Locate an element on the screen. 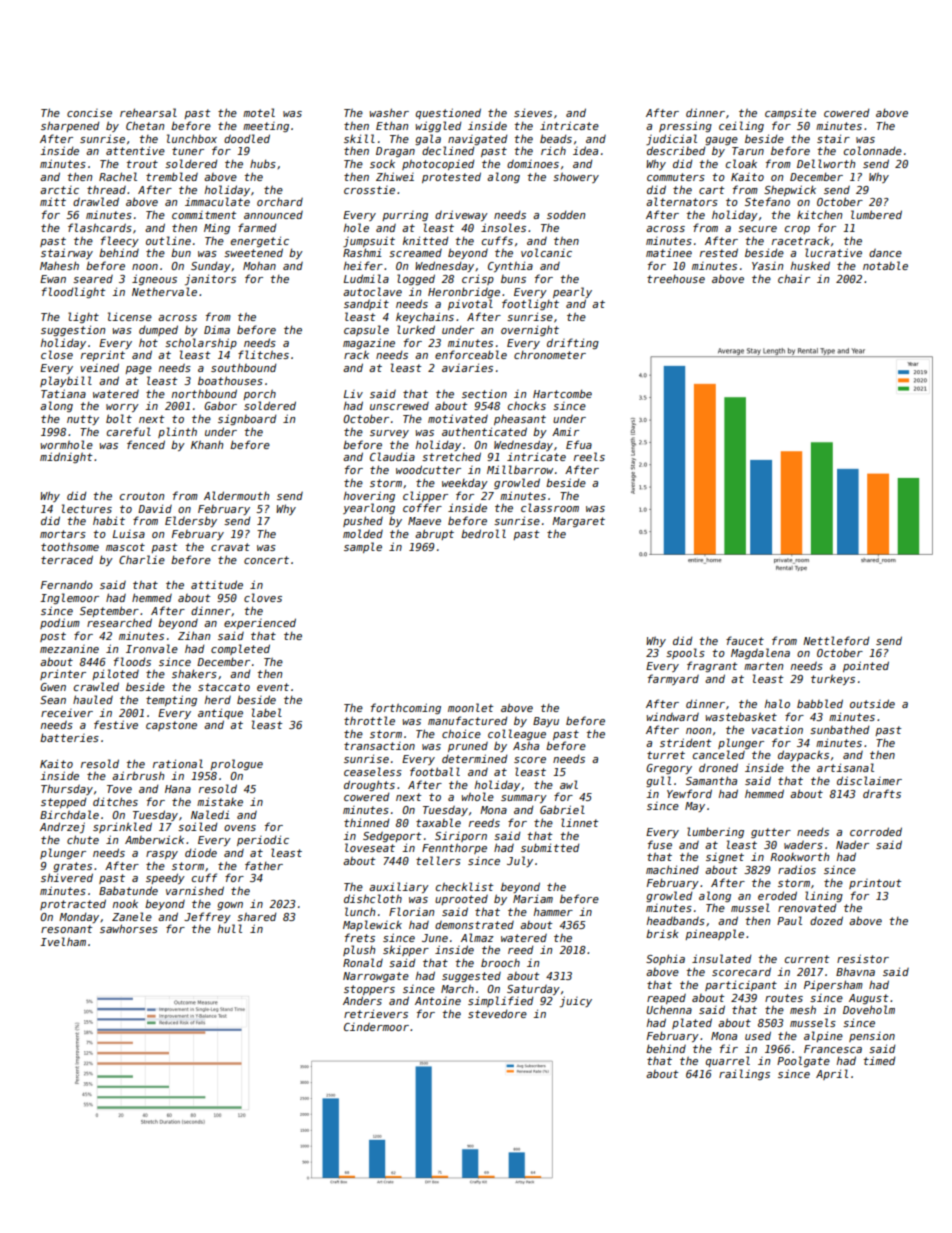 Image resolution: width=952 pixels, height=1233 pixels. nook is located at coordinates (125, 903).
